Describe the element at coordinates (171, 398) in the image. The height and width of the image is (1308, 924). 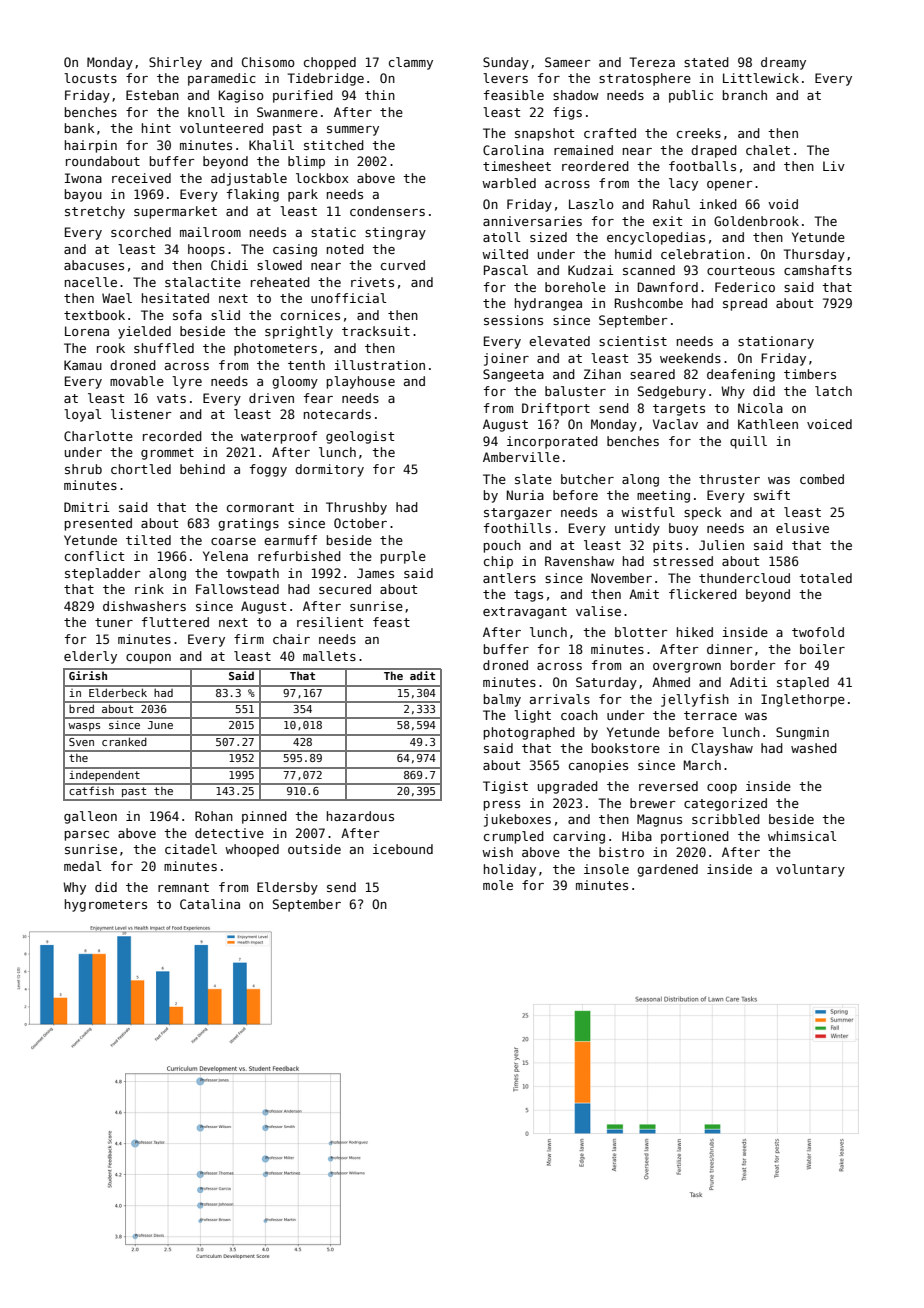
I see `vats` at that location.
